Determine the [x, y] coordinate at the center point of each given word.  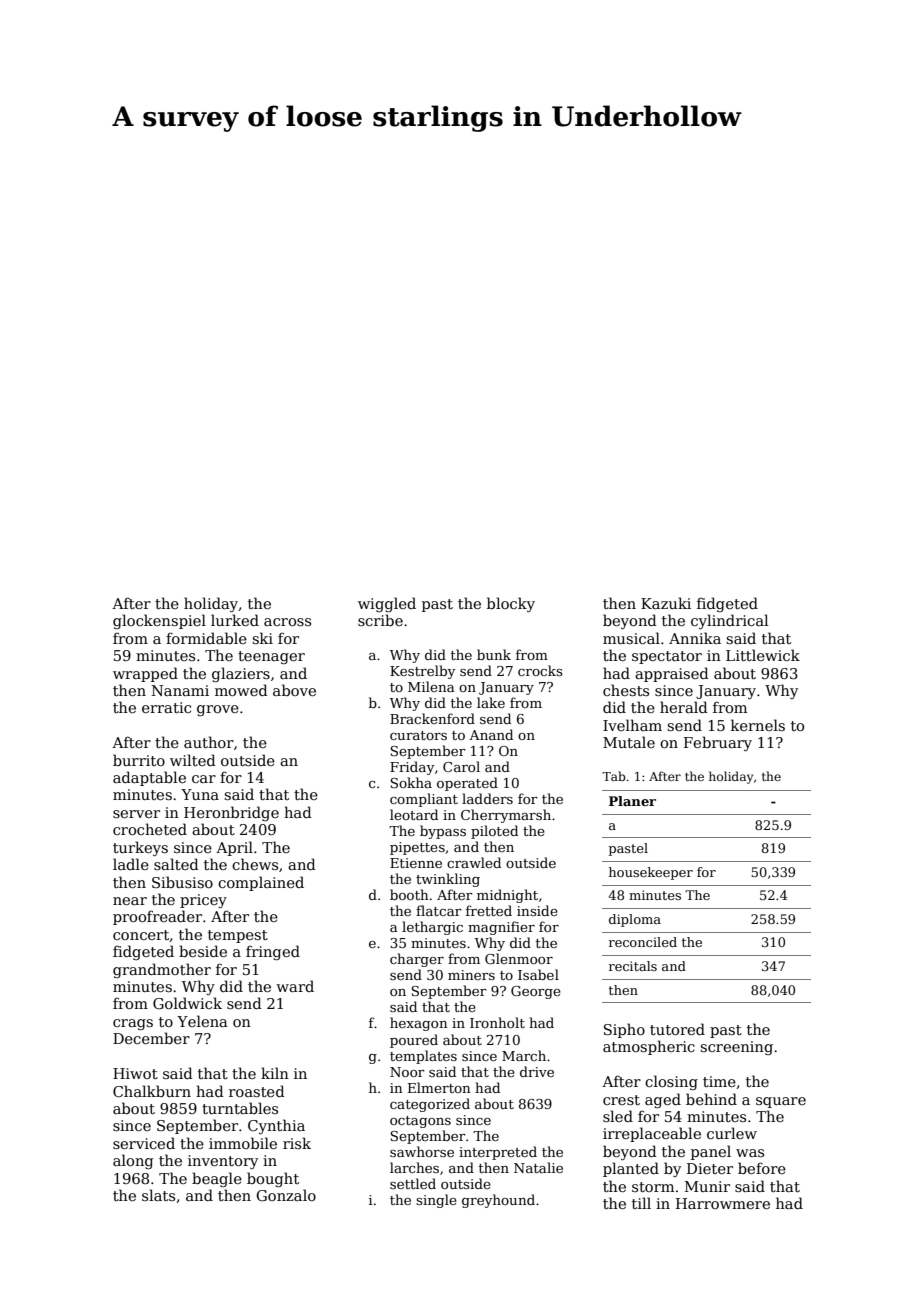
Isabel [538, 974]
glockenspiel [159, 621]
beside [203, 951]
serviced [144, 1143]
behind [711, 1099]
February [718, 743]
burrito [139, 760]
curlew [732, 1133]
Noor [407, 1072]
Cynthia [276, 1126]
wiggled [387, 604]
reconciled [643, 942]
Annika [695, 638]
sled [618, 1116]
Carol [461, 766]
